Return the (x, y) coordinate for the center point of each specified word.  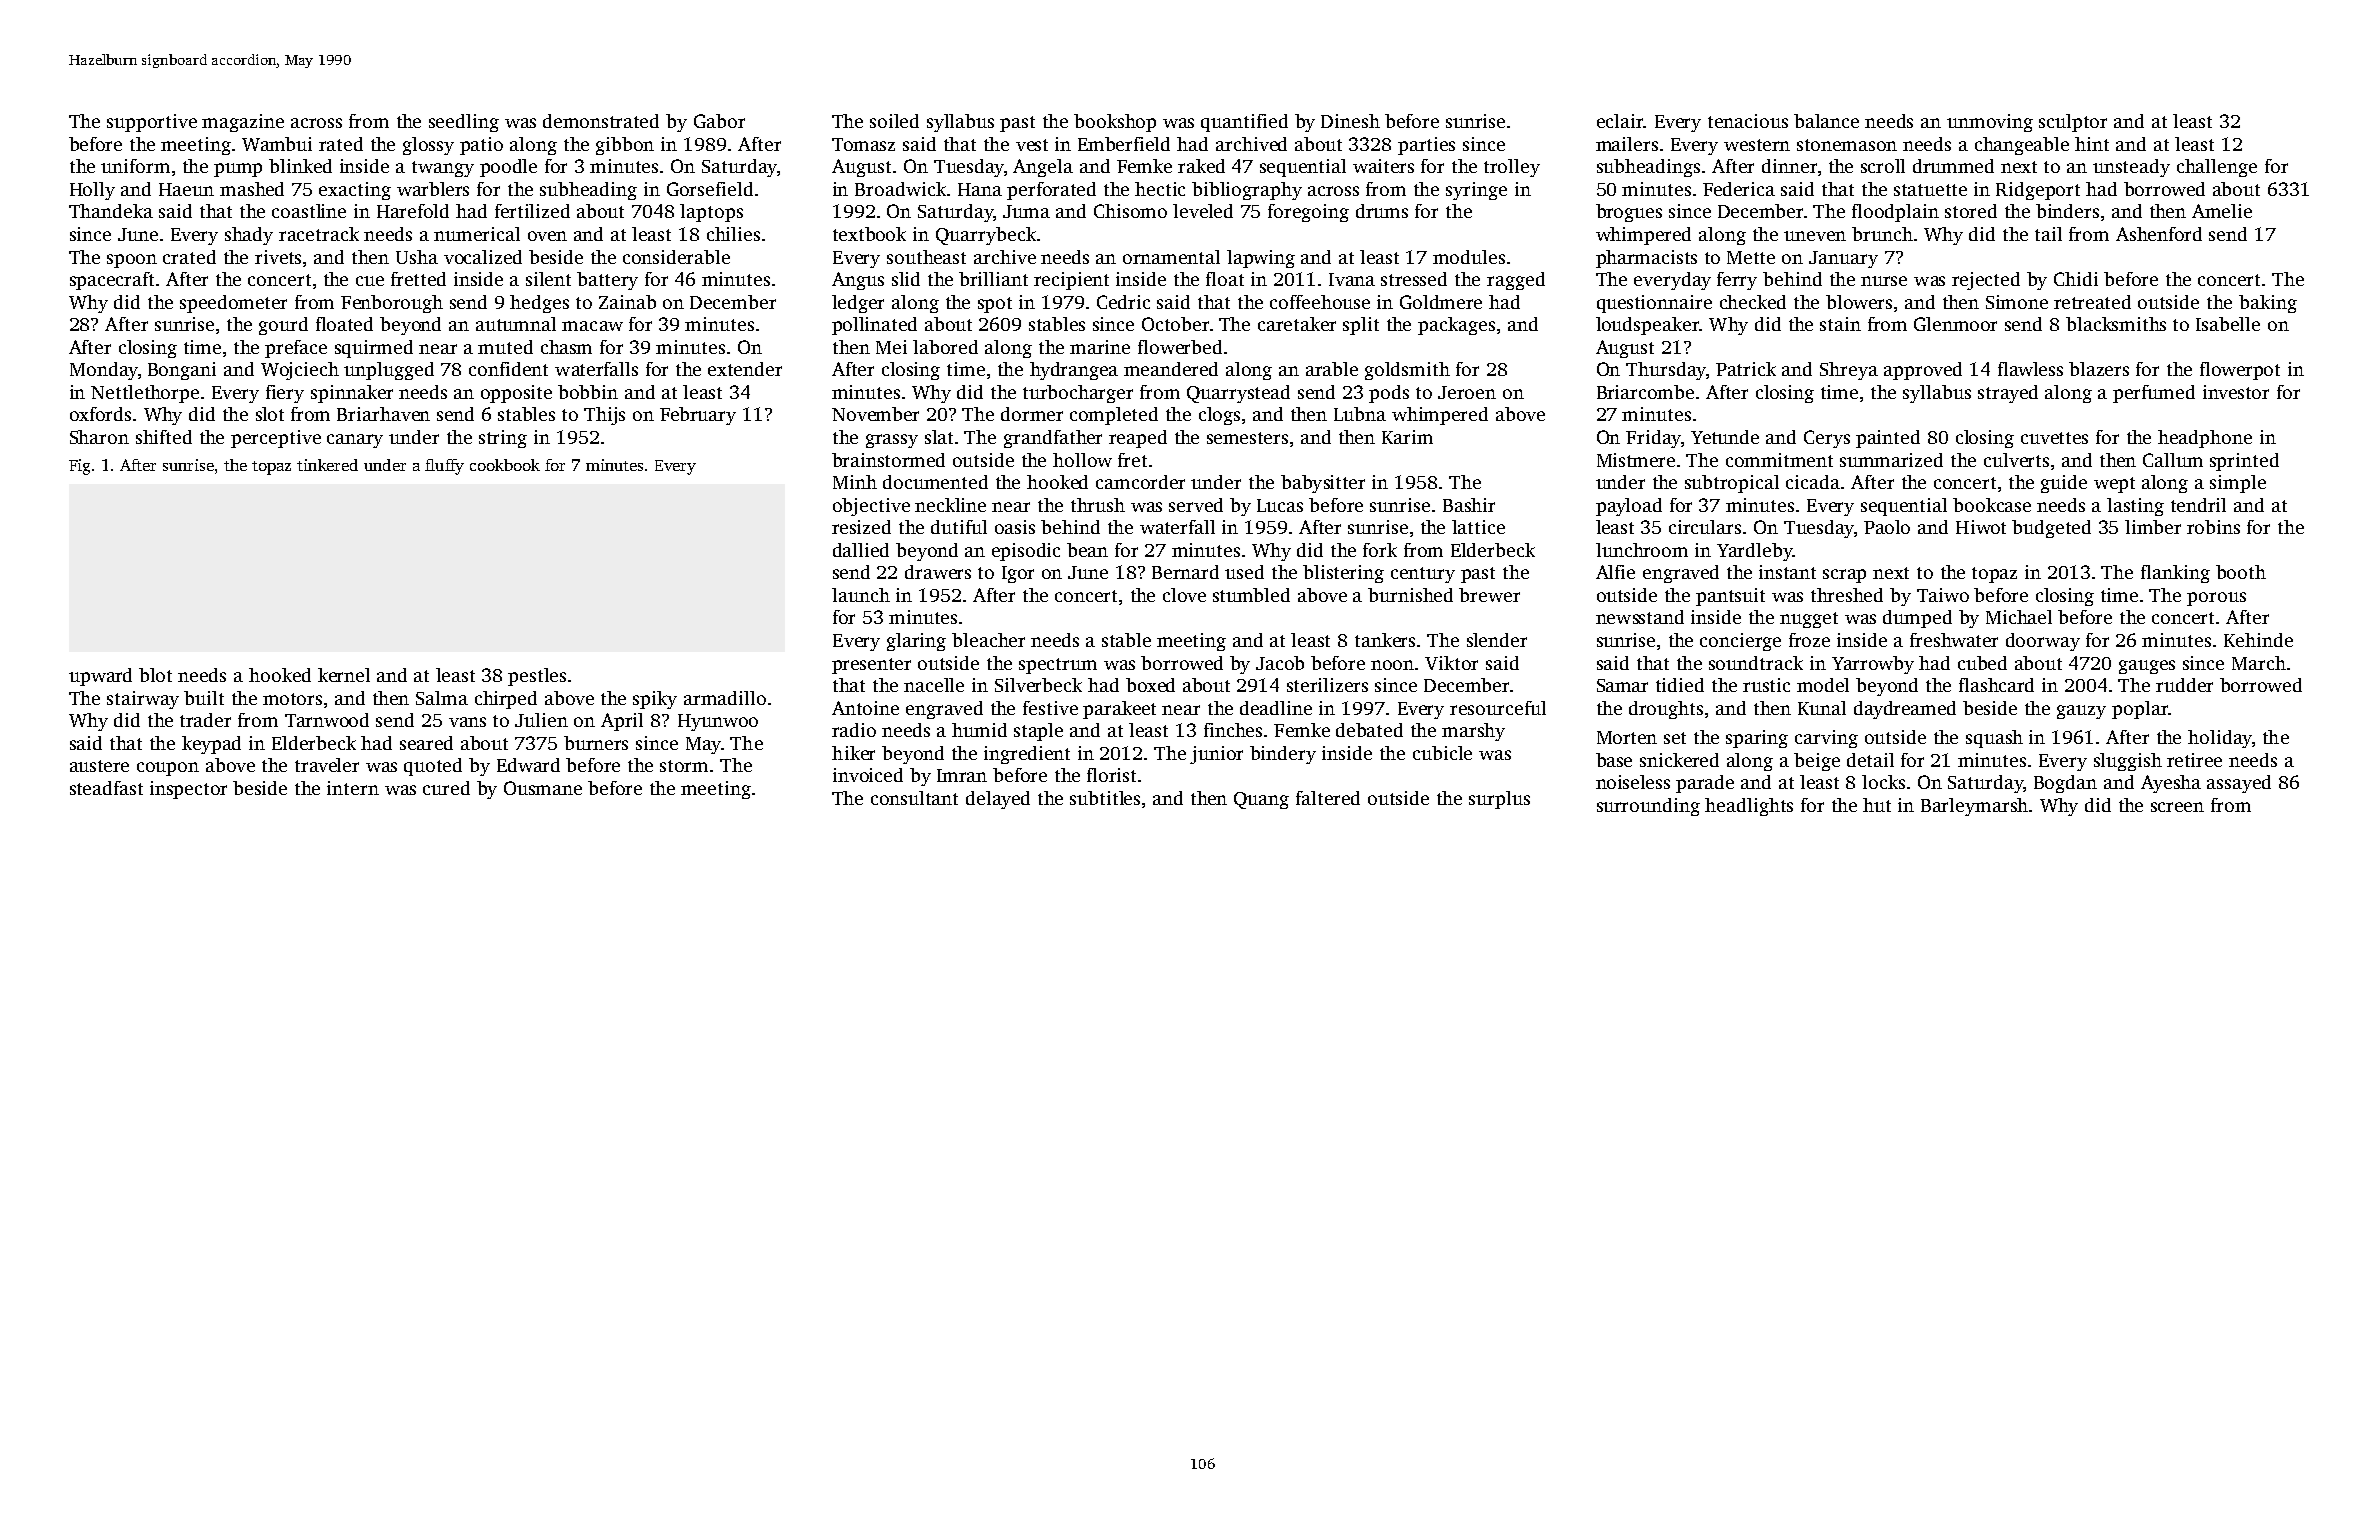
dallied (861, 550)
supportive (152, 123)
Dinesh (1350, 121)
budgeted (2051, 529)
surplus (1499, 800)
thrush (1098, 505)
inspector (188, 790)
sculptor (2073, 123)
